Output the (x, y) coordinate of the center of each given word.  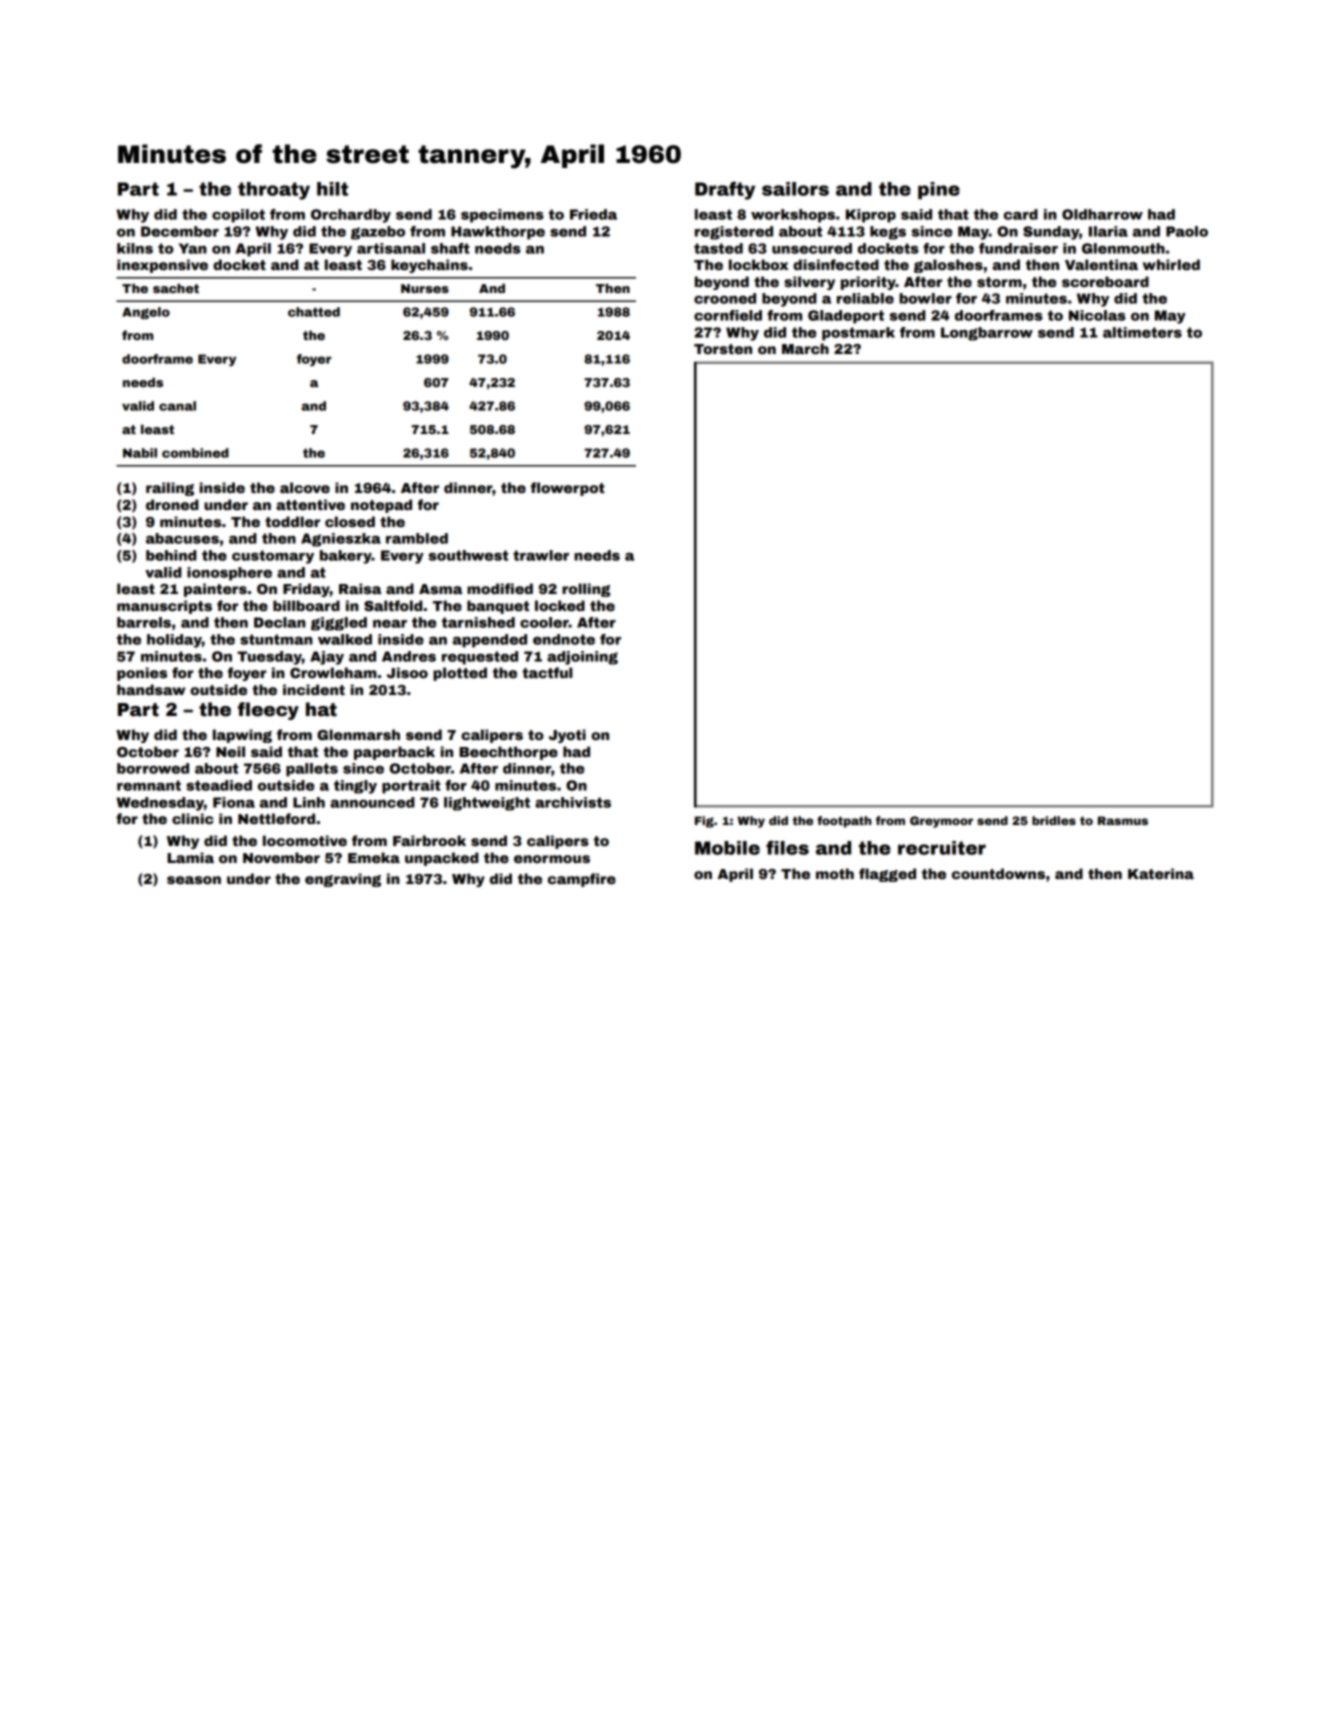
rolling (586, 590)
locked (560, 605)
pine (939, 190)
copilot (238, 216)
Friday (306, 590)
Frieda (593, 214)
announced (372, 802)
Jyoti (567, 736)
